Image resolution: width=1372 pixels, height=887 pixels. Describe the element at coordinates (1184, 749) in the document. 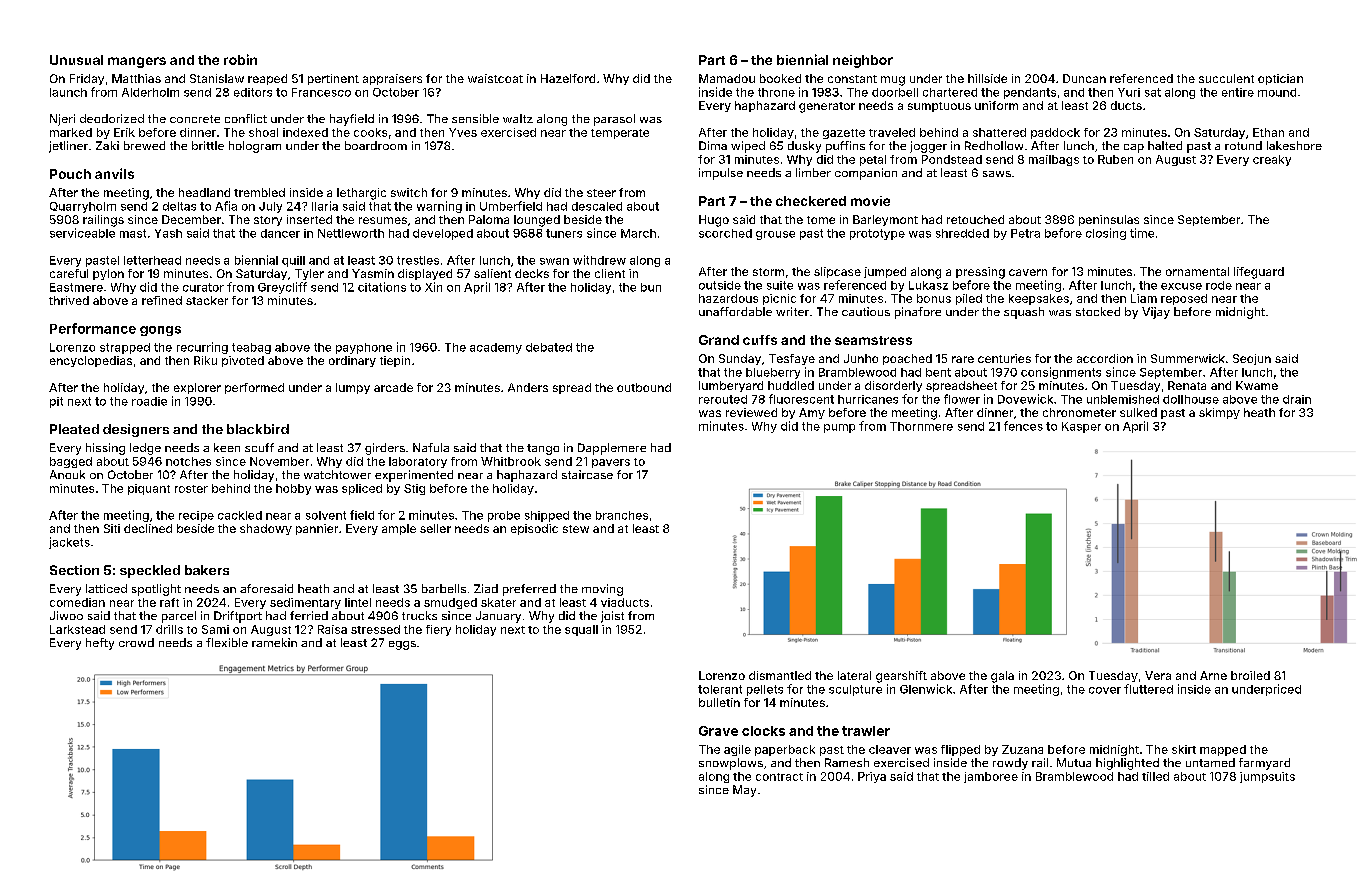

I see `skirt` at that location.
